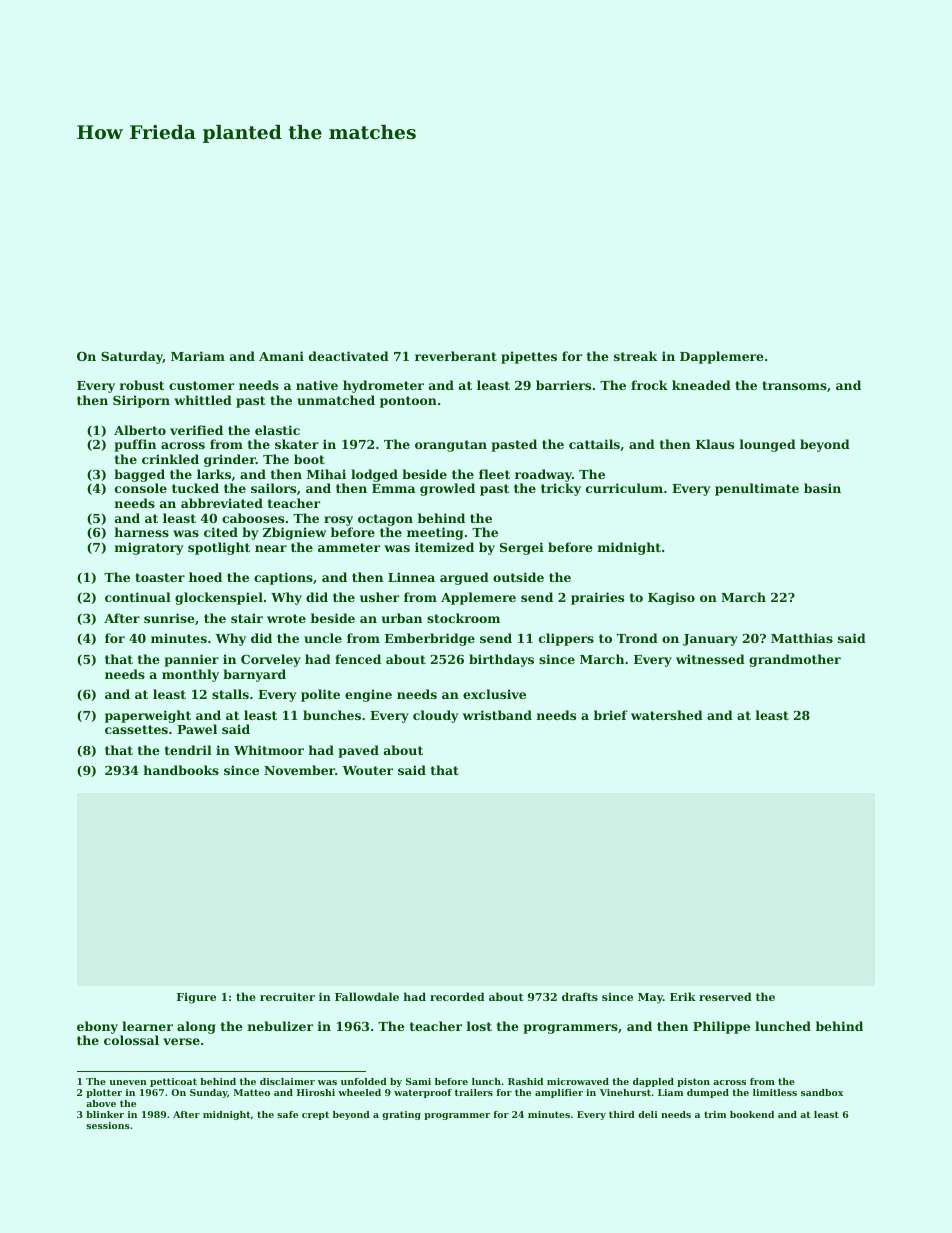  What do you see at coordinates (597, 598) in the screenshot?
I see `prairies` at bounding box center [597, 598].
